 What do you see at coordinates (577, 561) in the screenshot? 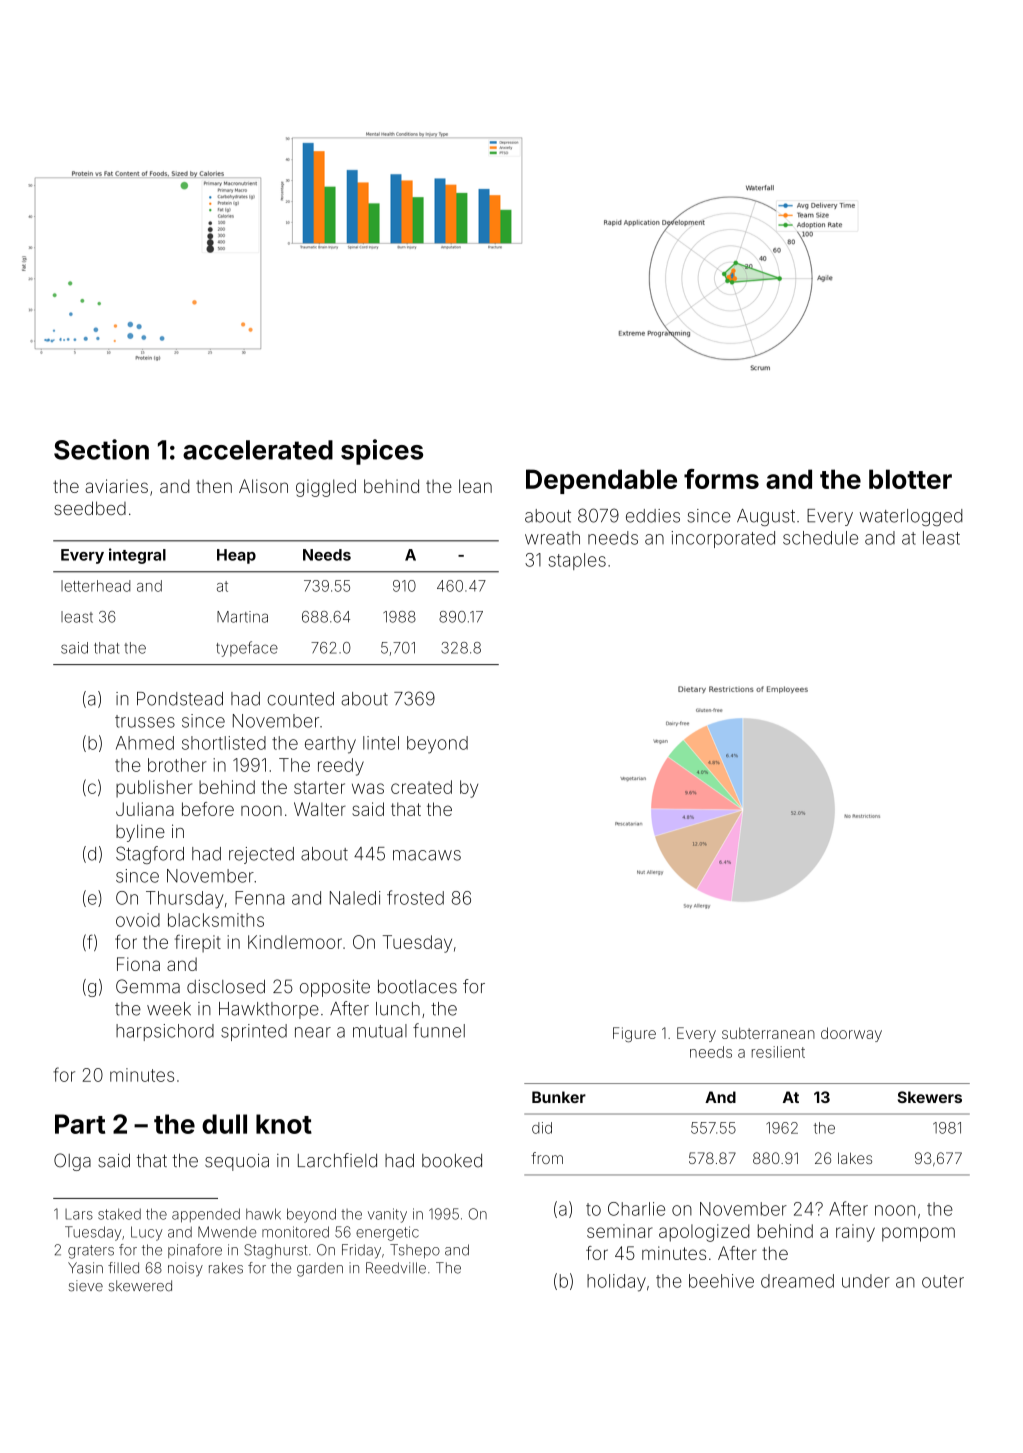
I see `staples` at bounding box center [577, 561].
